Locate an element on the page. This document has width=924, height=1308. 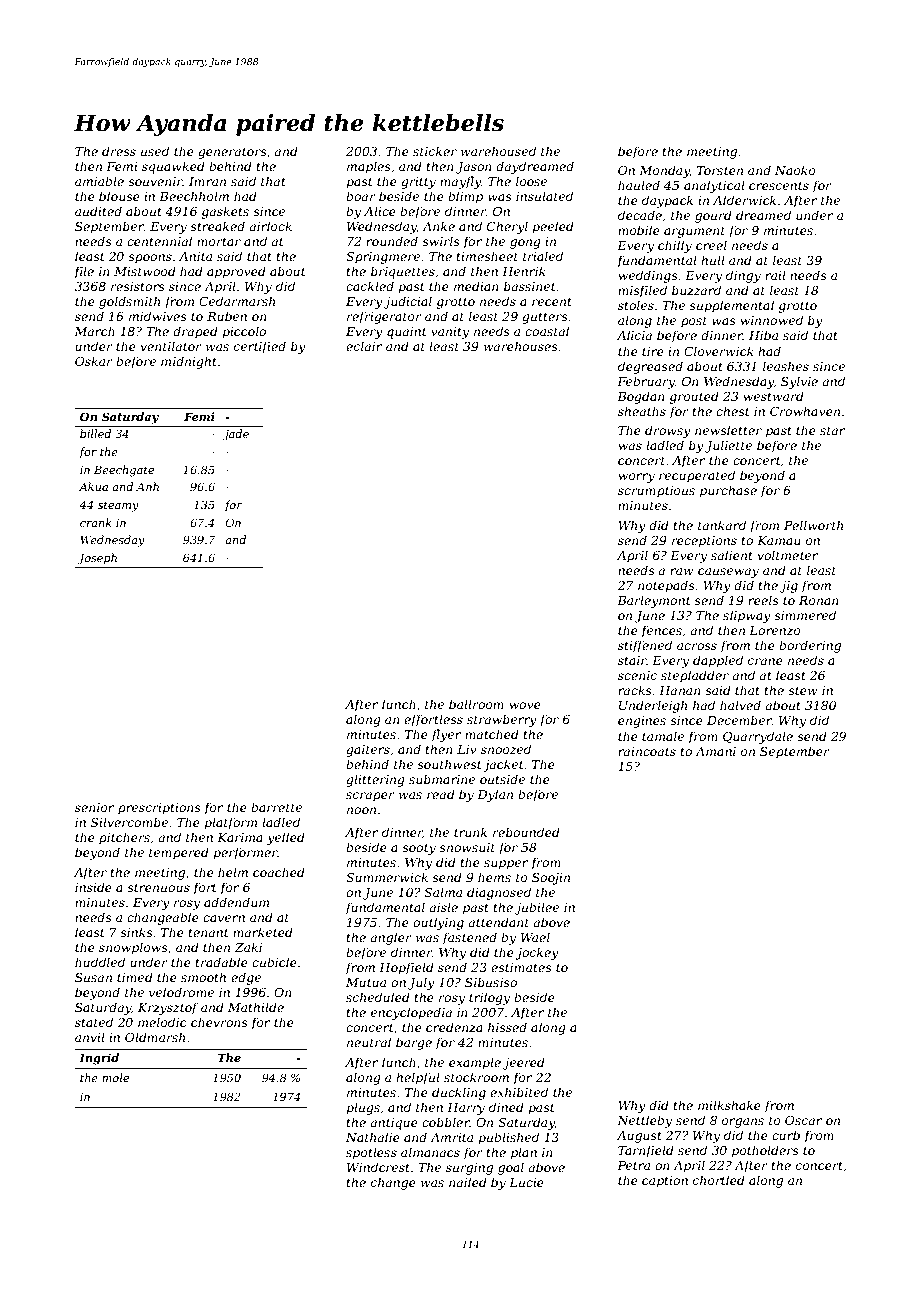
Amani is located at coordinates (715, 751).
